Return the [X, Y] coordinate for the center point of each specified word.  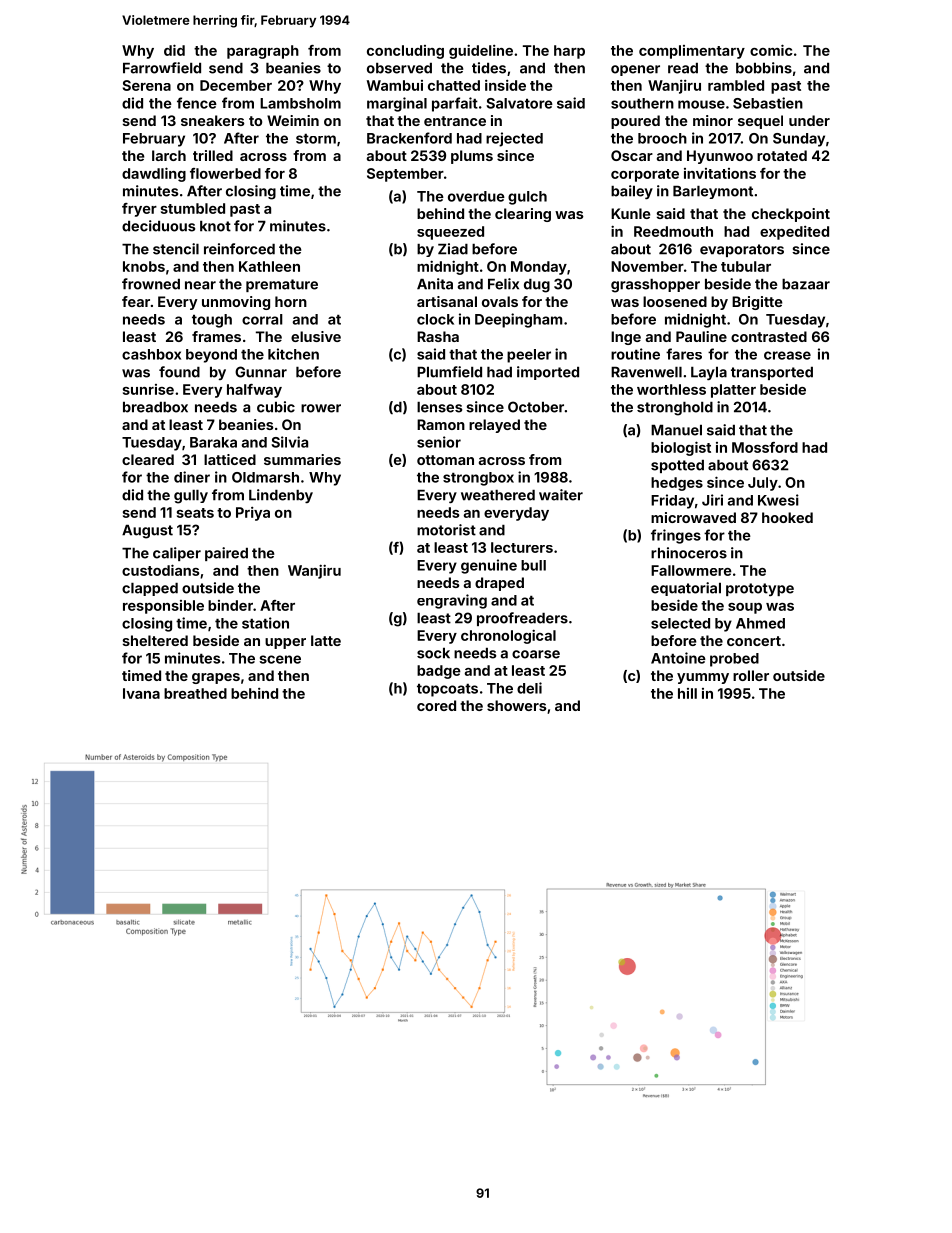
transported [772, 373]
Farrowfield [162, 68]
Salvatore [519, 103]
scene [280, 659]
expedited [794, 233]
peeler [529, 356]
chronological [508, 636]
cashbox [151, 354]
